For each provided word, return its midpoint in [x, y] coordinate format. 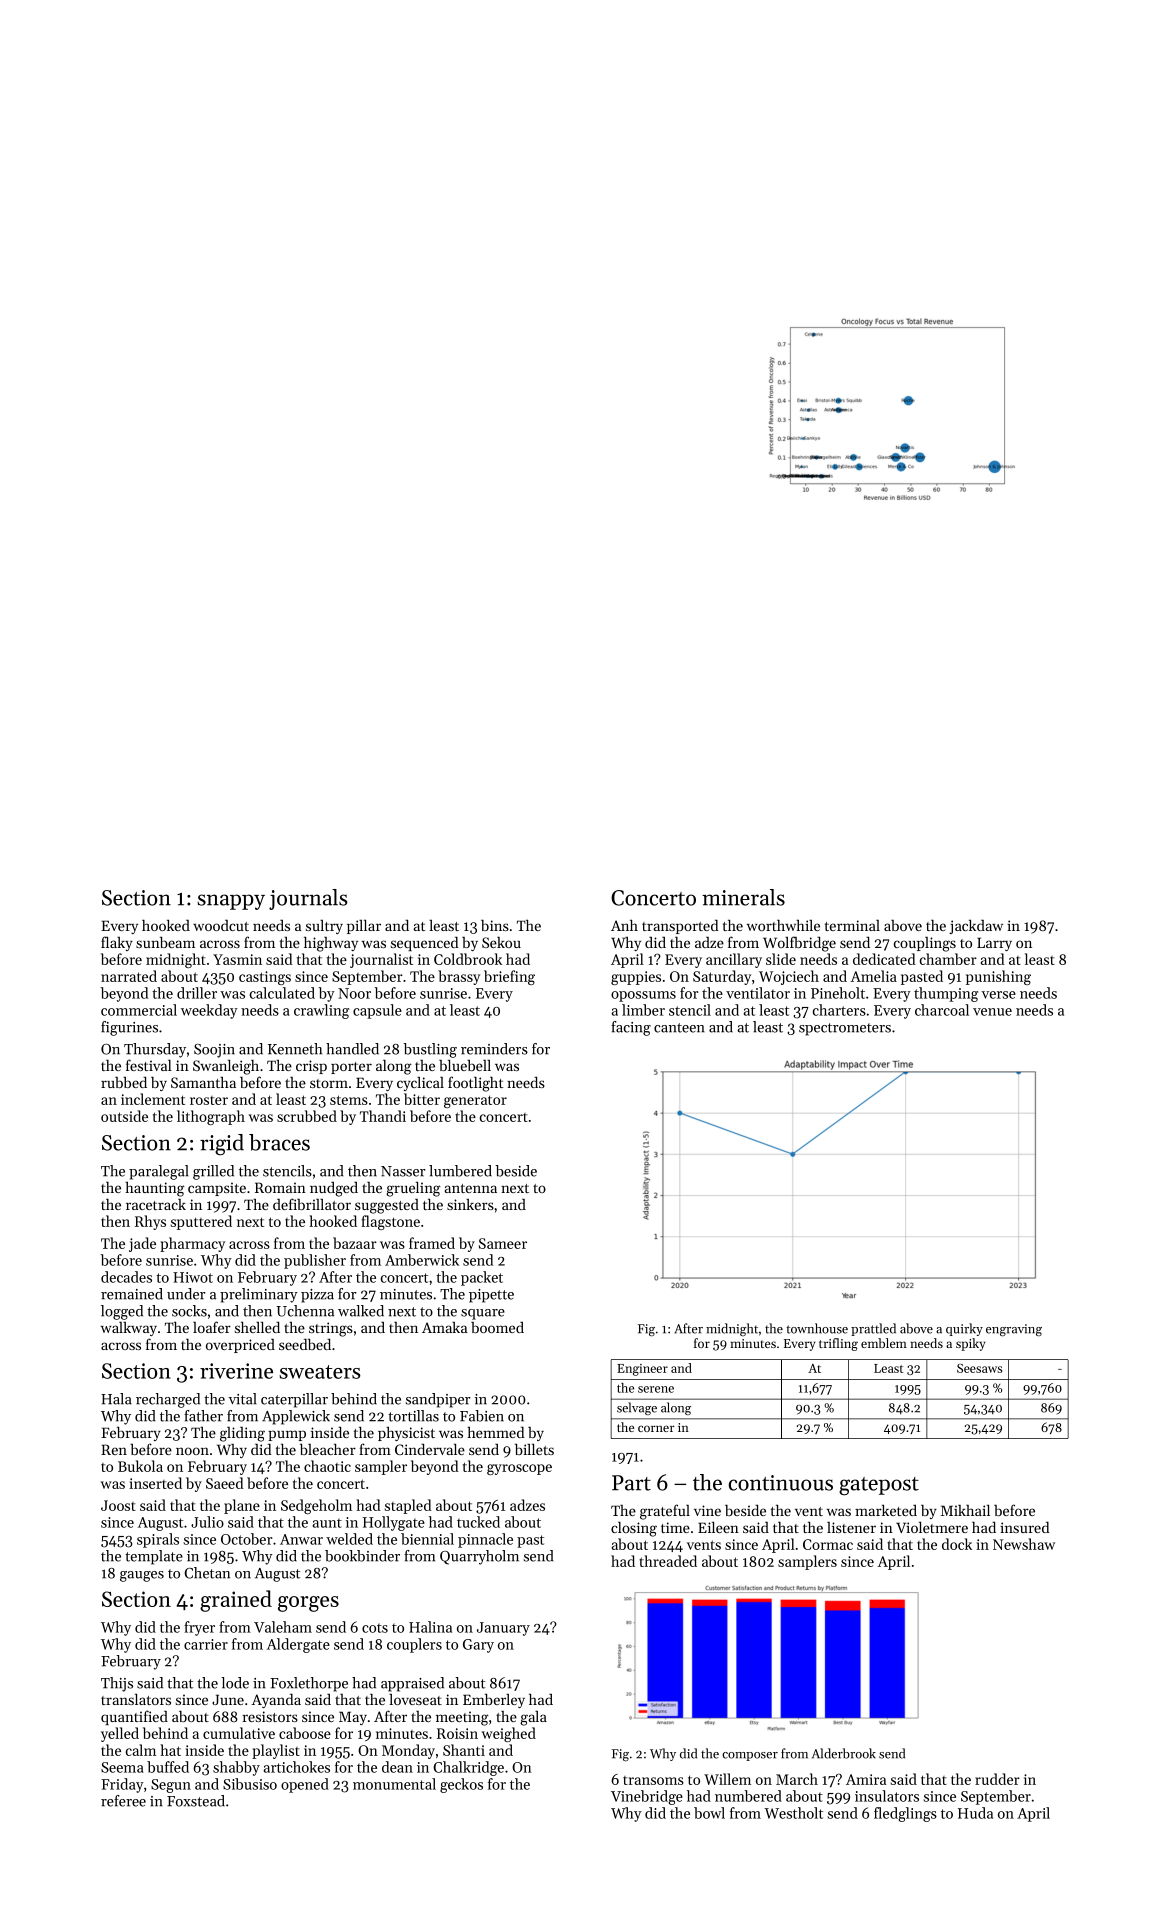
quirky [964, 1329]
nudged [334, 1189]
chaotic [327, 1466]
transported [680, 926]
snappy [231, 902]
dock [957, 1544]
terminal [852, 925]
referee [123, 1801]
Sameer [503, 1243]
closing [634, 1529]
